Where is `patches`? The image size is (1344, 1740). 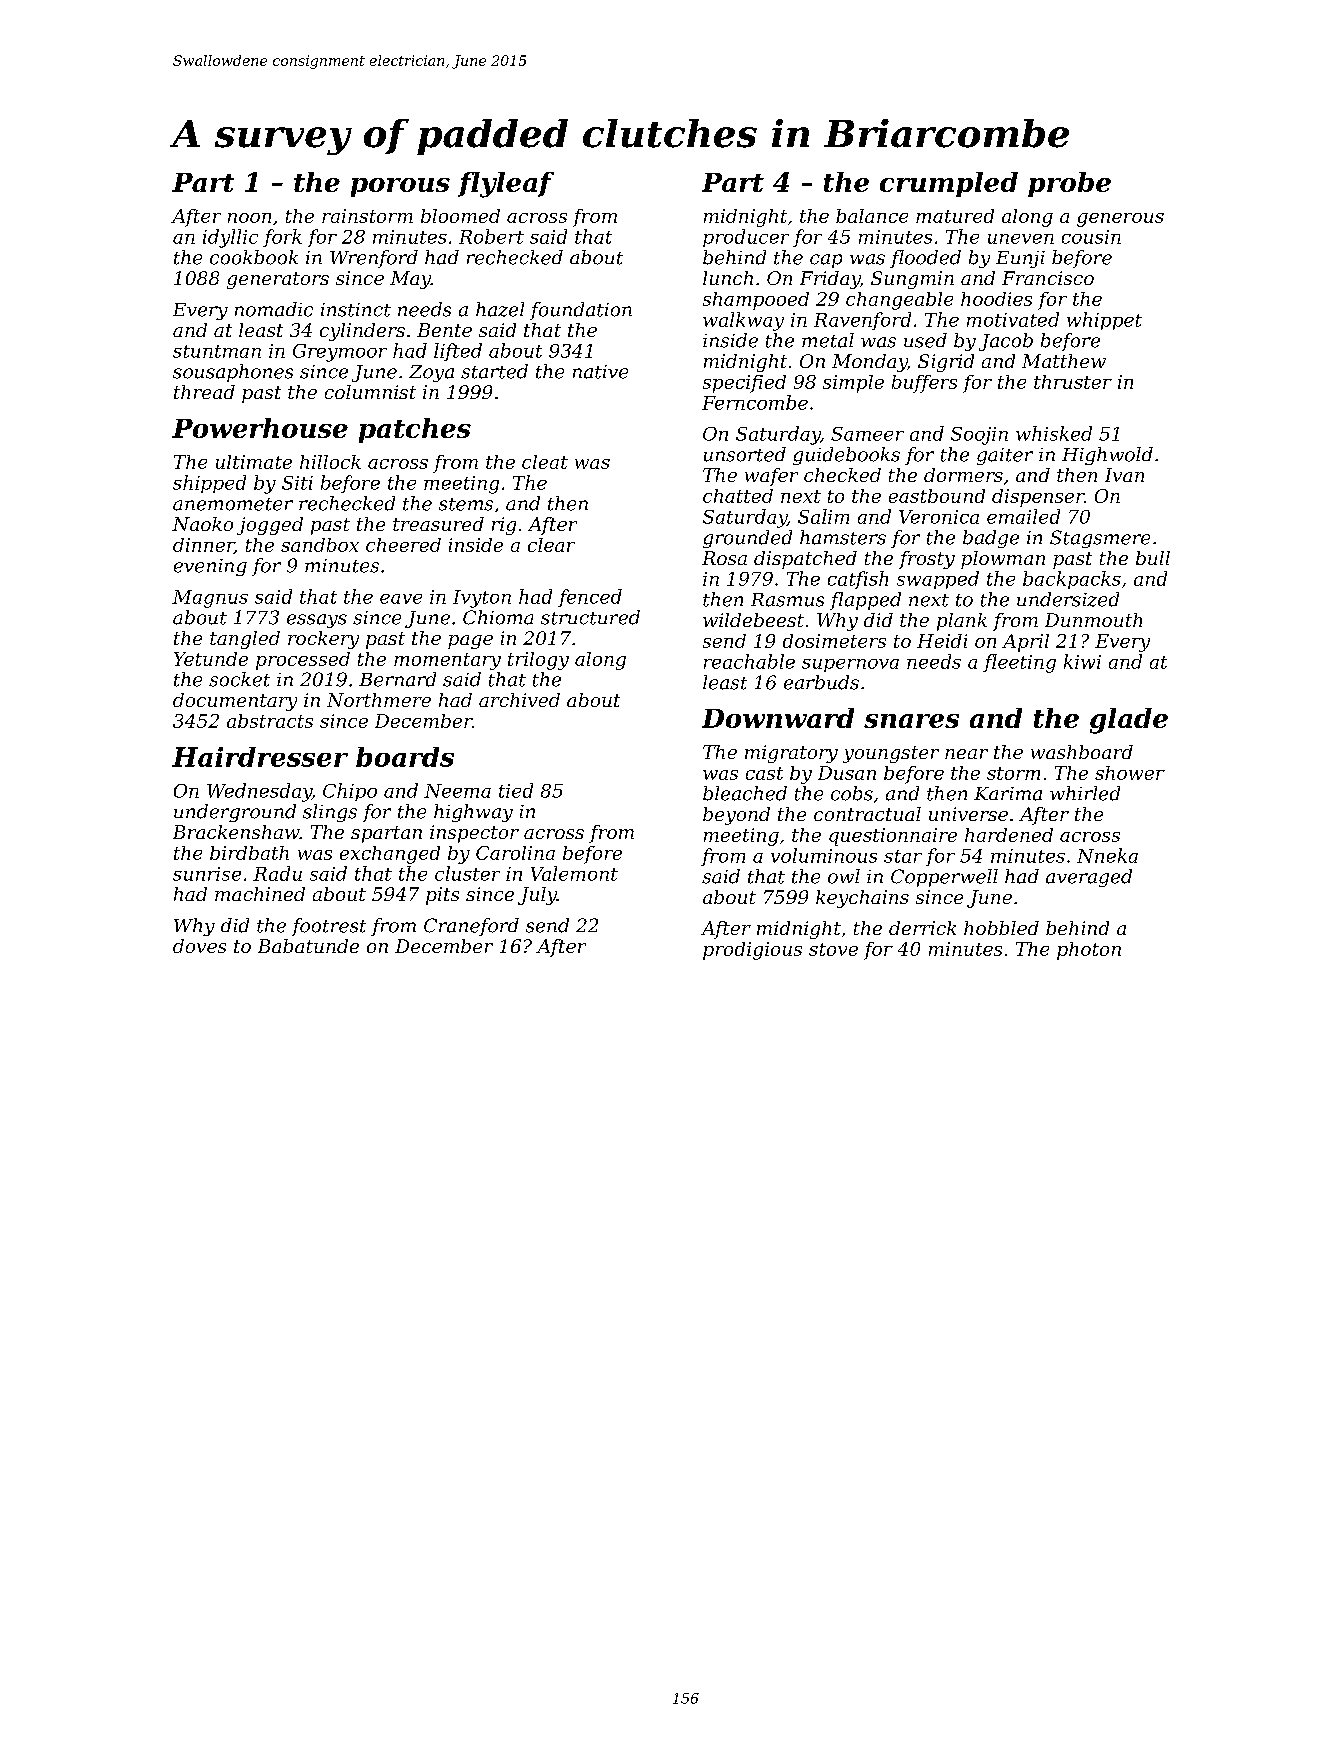 patches is located at coordinates (415, 430).
